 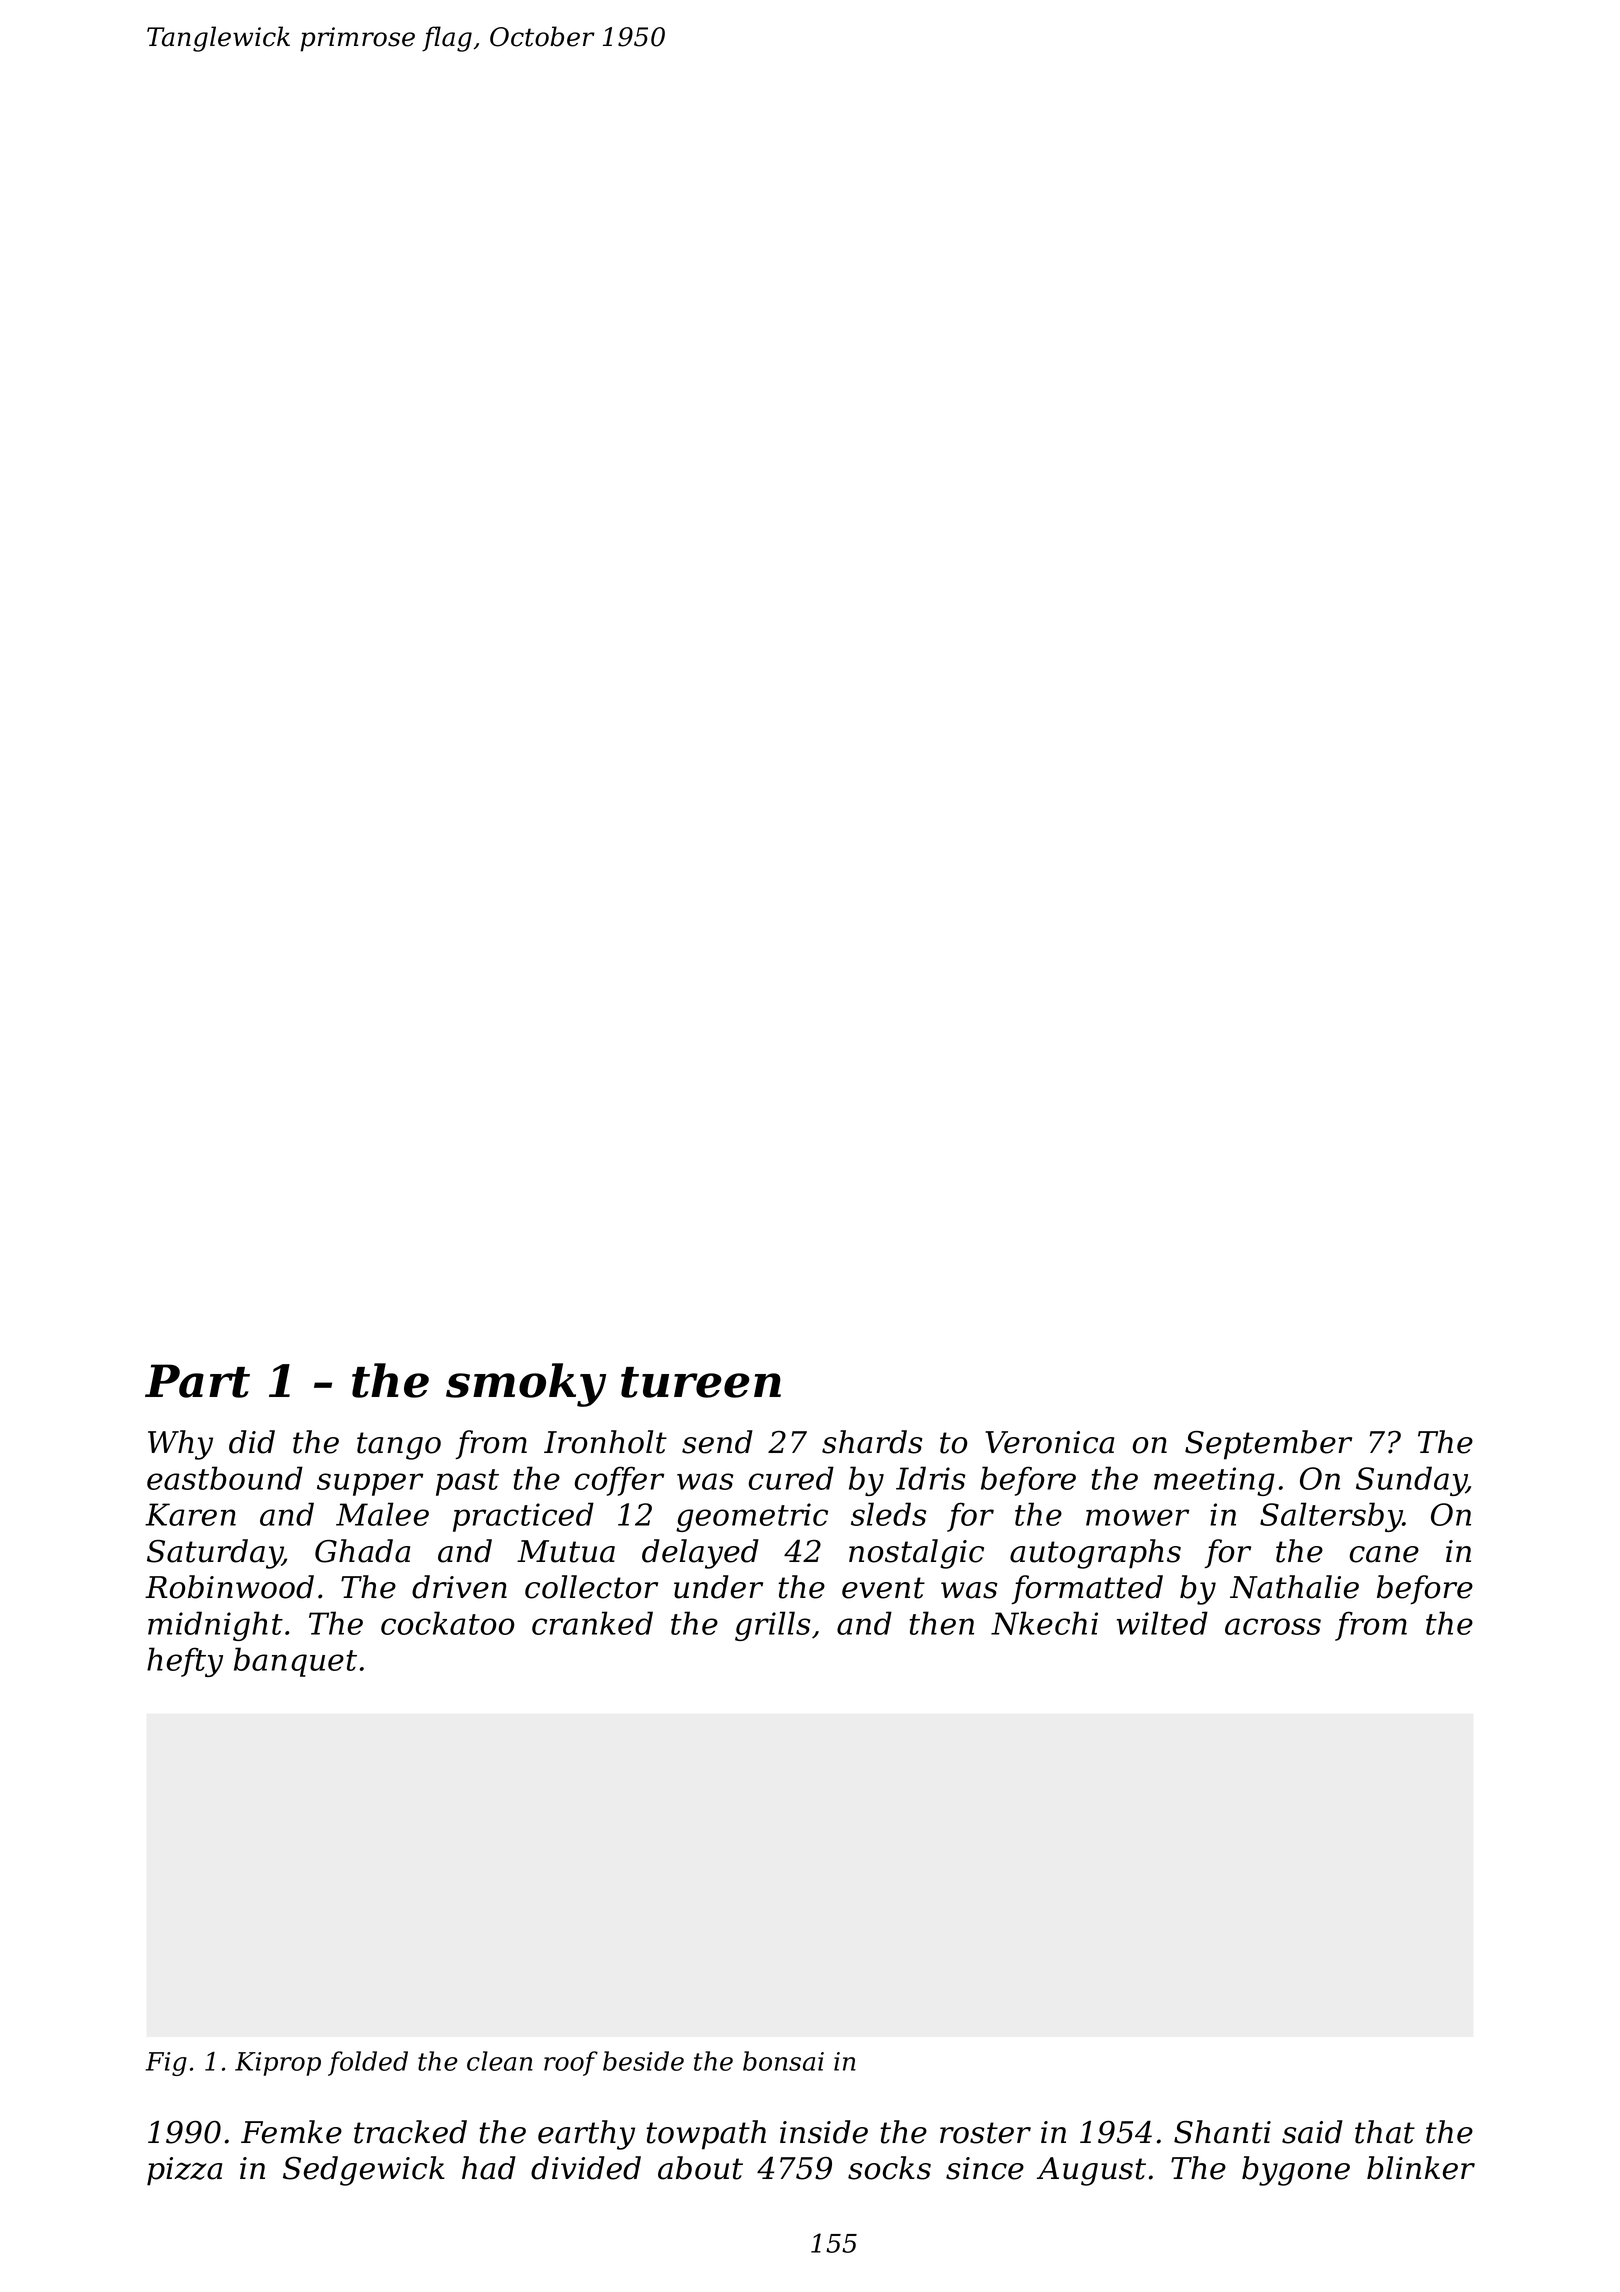 What do you see at coordinates (1091, 2171) in the screenshot?
I see `August` at bounding box center [1091, 2171].
